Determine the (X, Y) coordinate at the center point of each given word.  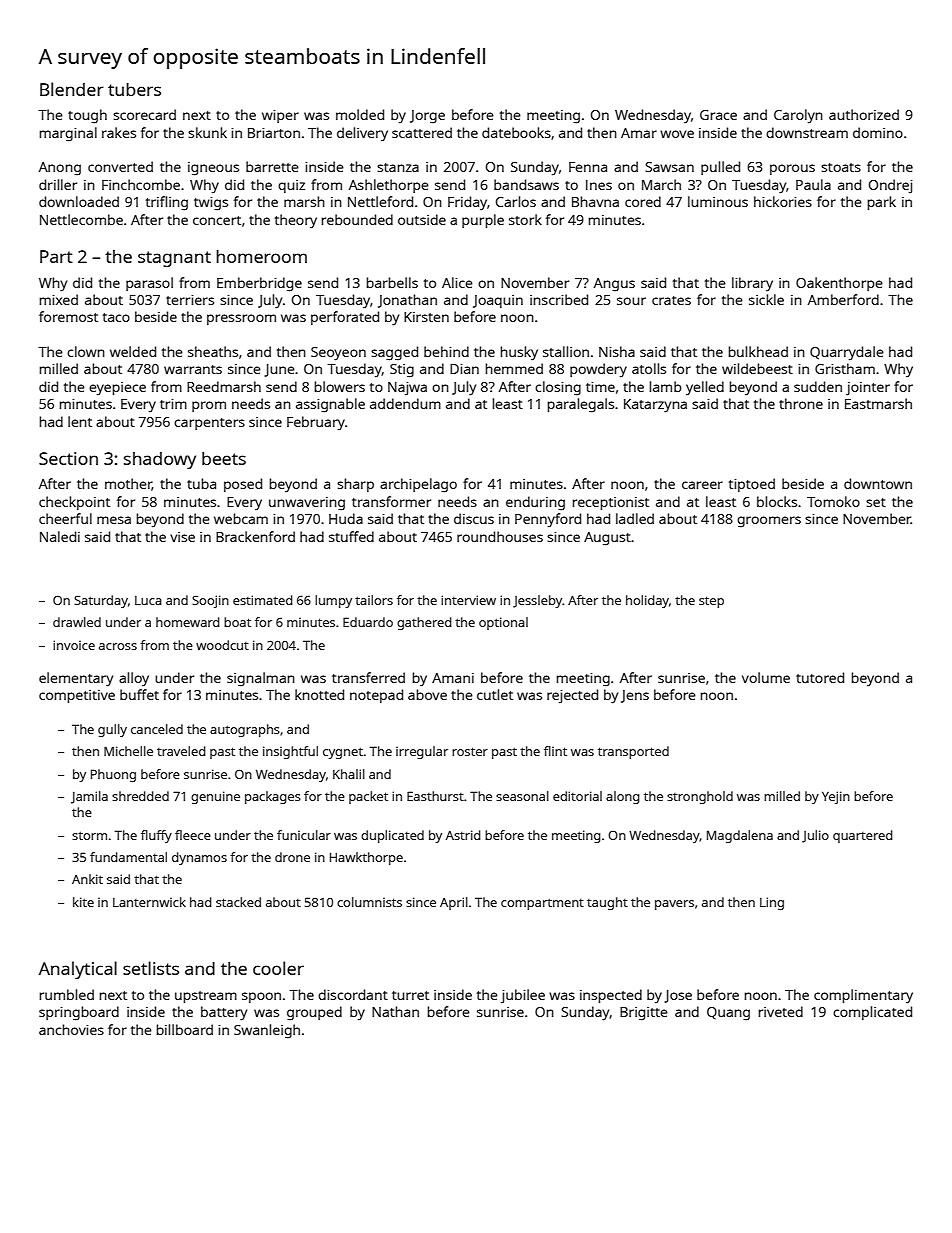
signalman (261, 679)
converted (120, 166)
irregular (422, 752)
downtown (878, 483)
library (752, 284)
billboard (185, 1029)
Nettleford (380, 201)
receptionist (611, 503)
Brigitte (644, 1014)
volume (766, 677)
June (279, 370)
